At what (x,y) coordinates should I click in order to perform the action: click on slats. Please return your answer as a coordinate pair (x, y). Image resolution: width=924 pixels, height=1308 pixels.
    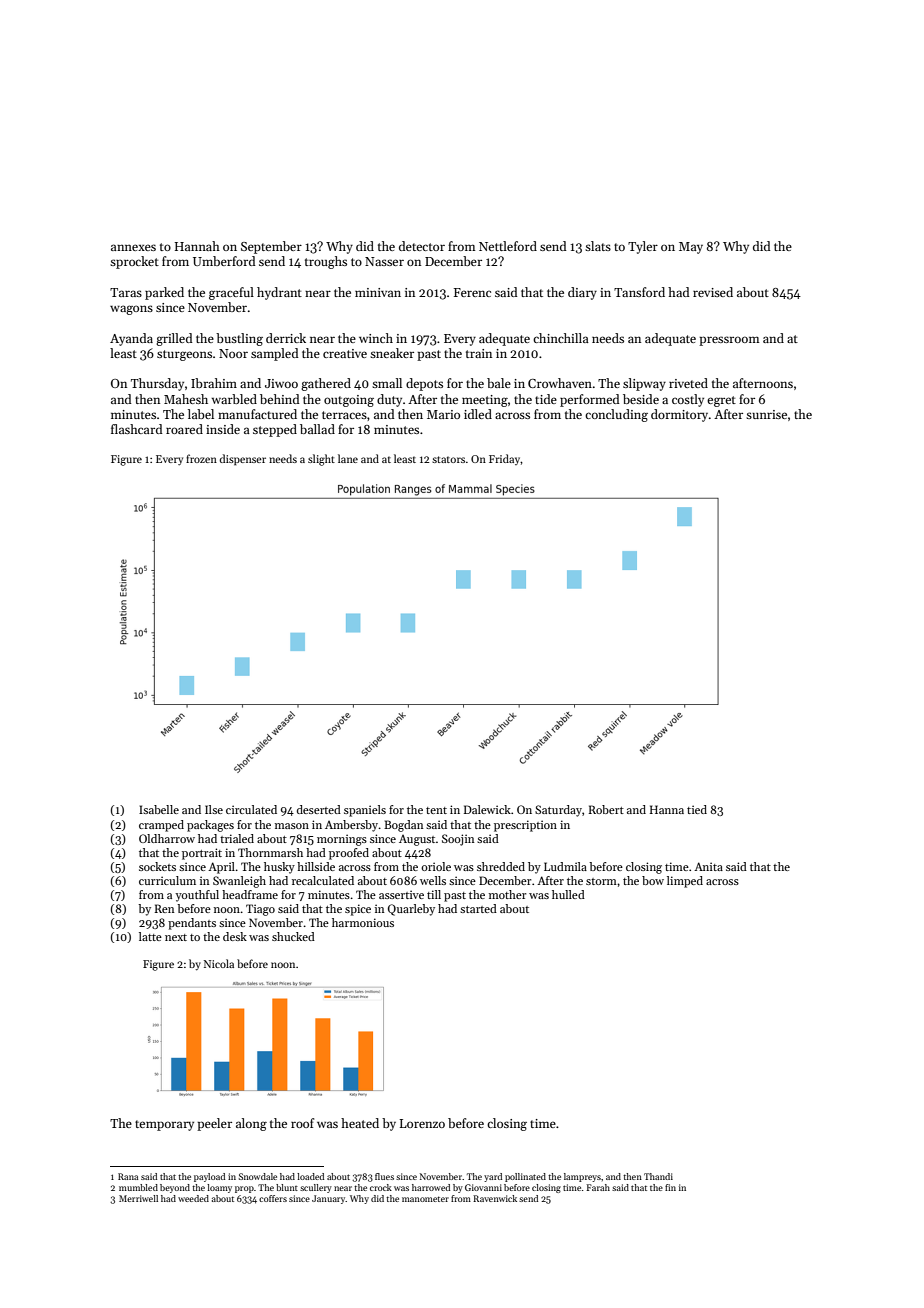
    Looking at the image, I should click on (598, 246).
